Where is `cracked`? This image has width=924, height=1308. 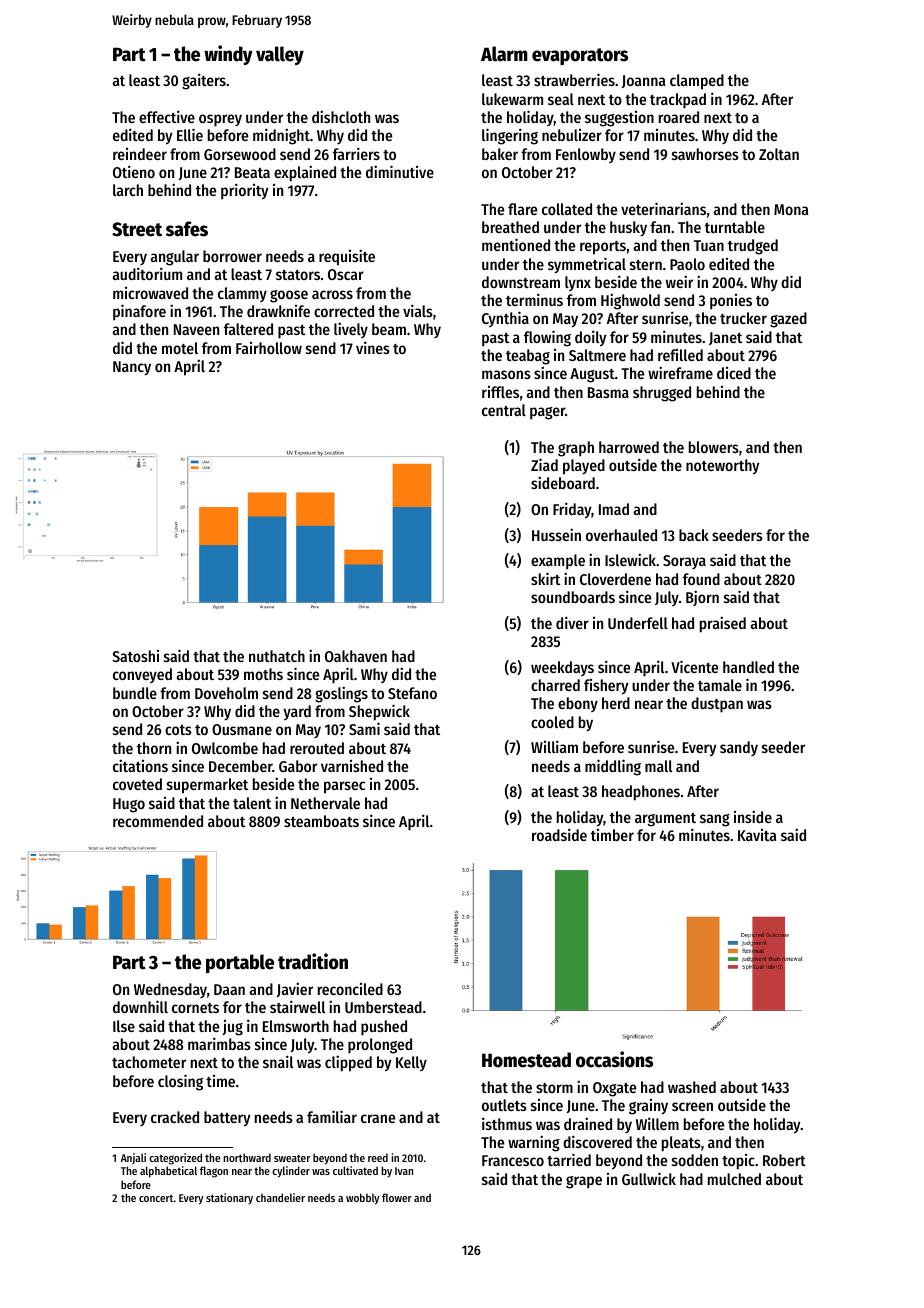
cracked is located at coordinates (175, 1117).
